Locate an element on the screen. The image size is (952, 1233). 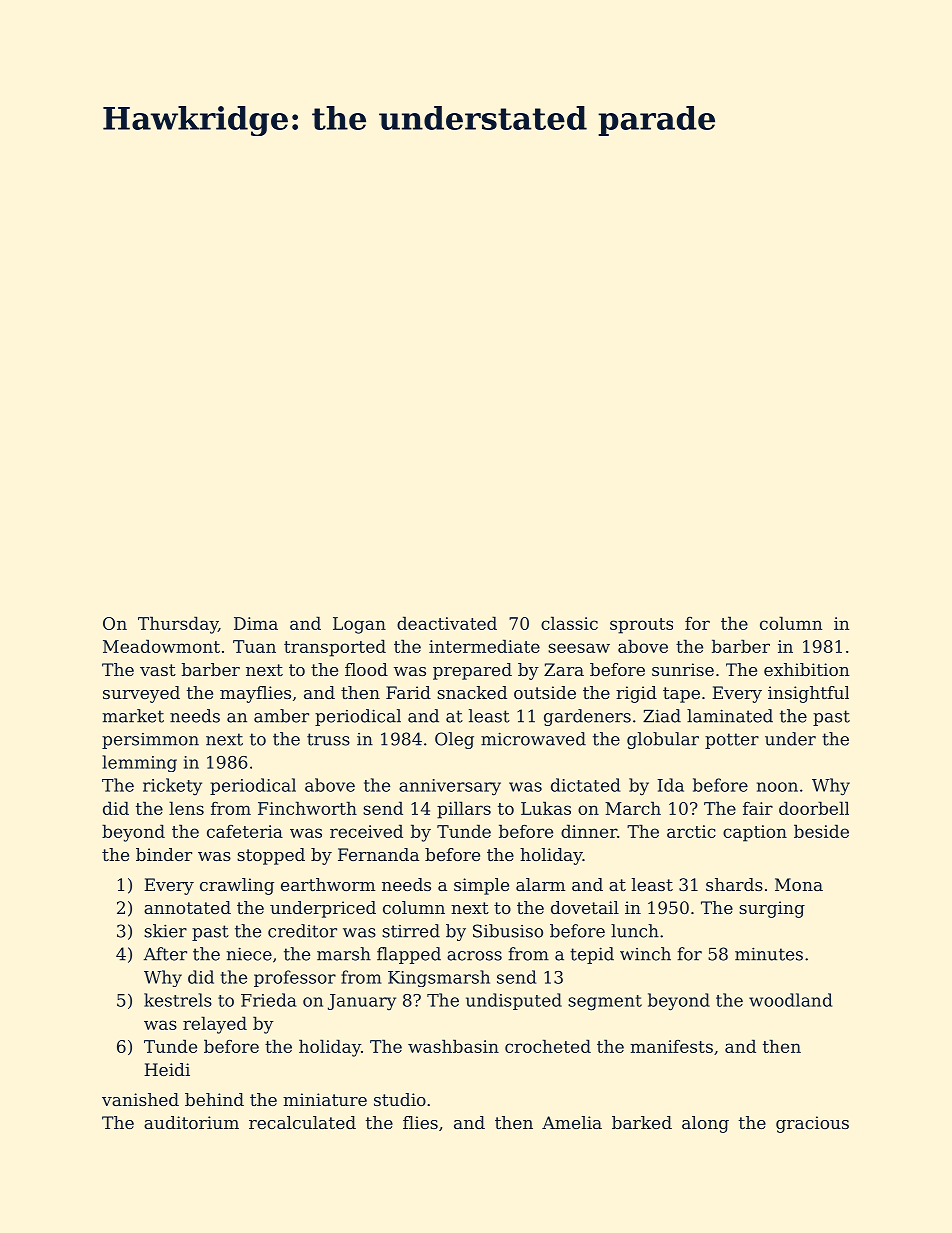
stirred is located at coordinates (411, 931).
